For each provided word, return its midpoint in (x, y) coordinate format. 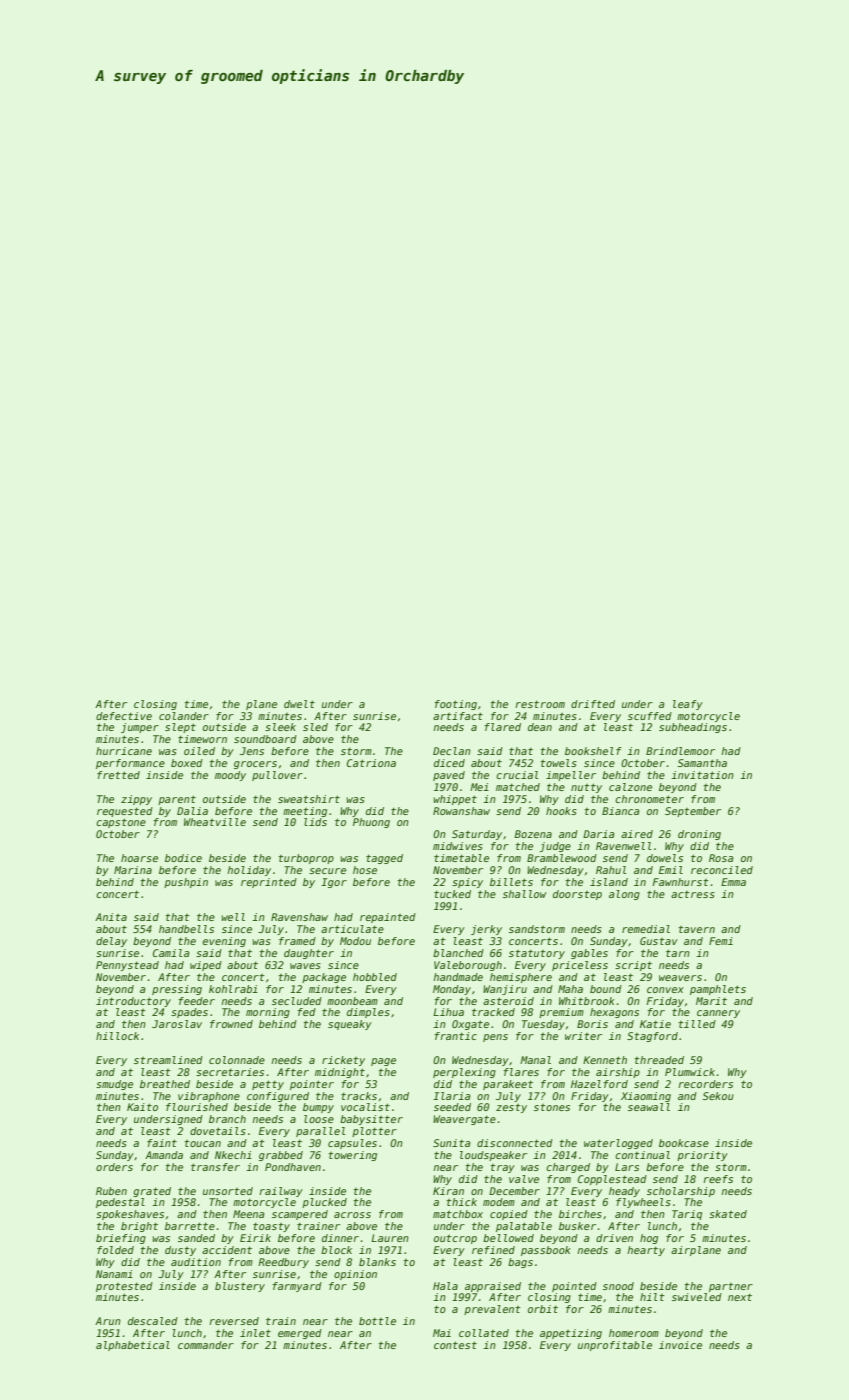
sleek (280, 727)
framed (297, 941)
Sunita (451, 1143)
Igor (334, 883)
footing (456, 705)
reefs (718, 1179)
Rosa (721, 858)
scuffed (650, 716)
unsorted (228, 1191)
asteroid (508, 1001)
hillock (117, 1036)
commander (206, 1345)
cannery (718, 1014)
